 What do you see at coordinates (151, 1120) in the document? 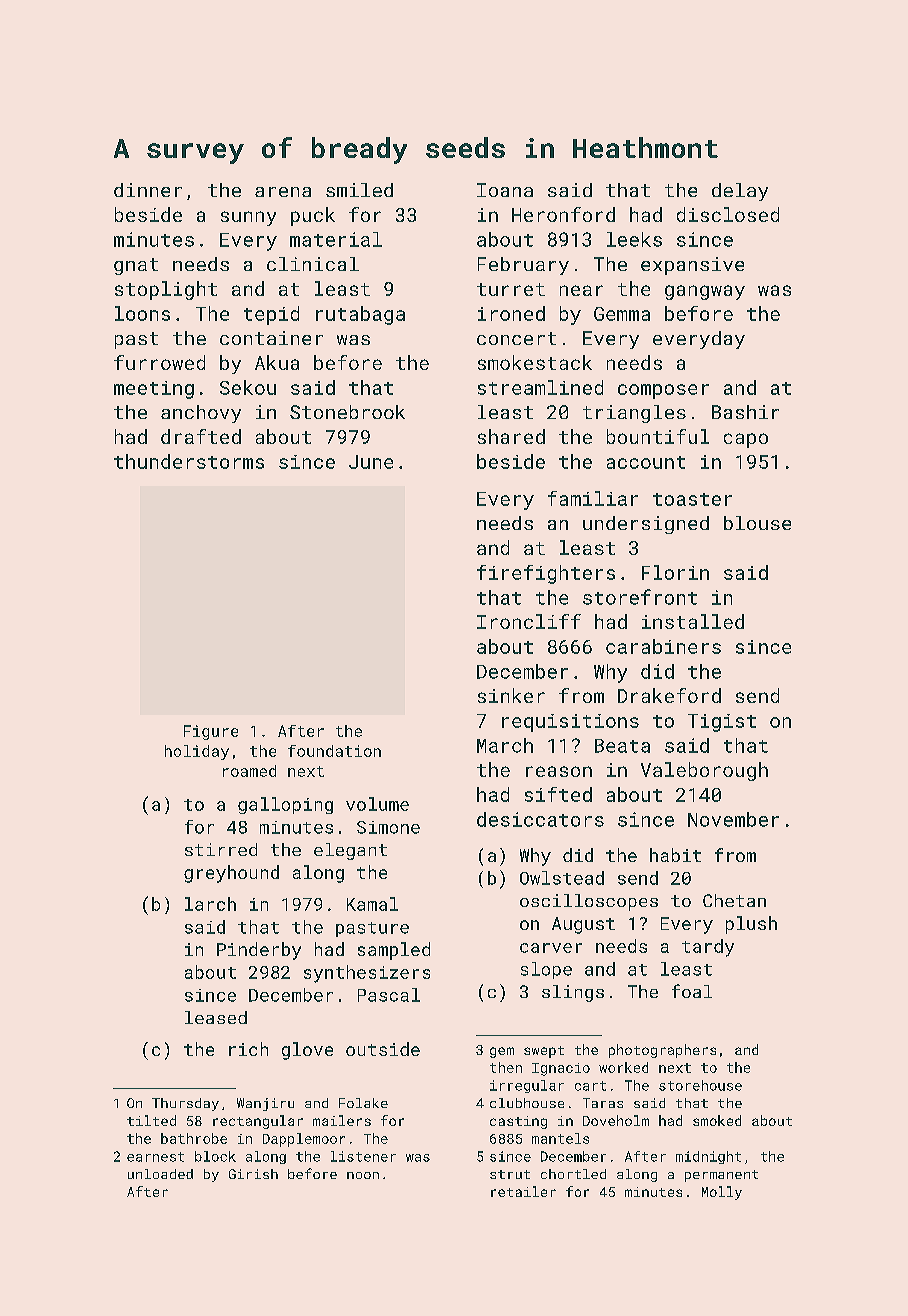
I see `tilted` at bounding box center [151, 1120].
